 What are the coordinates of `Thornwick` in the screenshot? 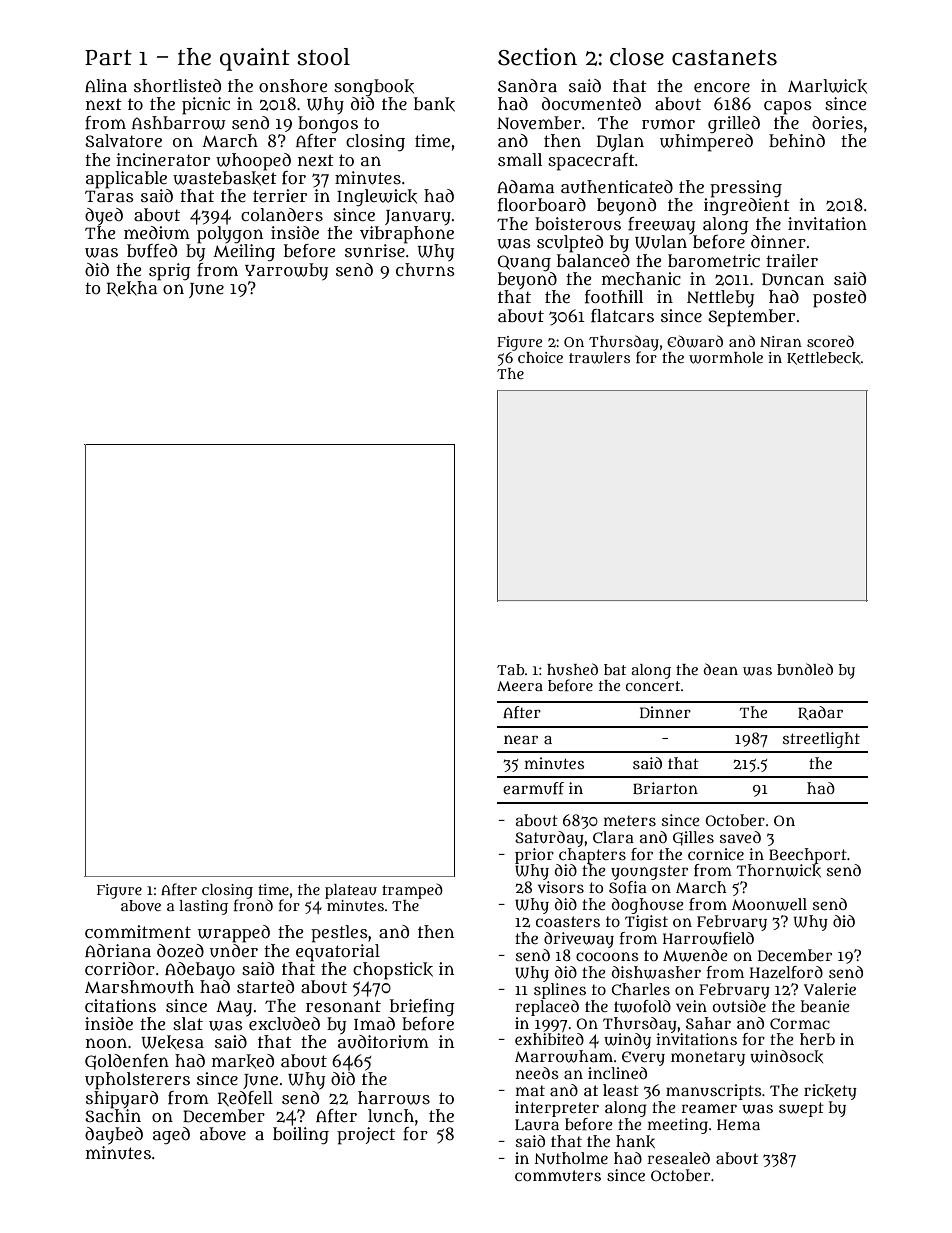 It's located at (779, 870).
